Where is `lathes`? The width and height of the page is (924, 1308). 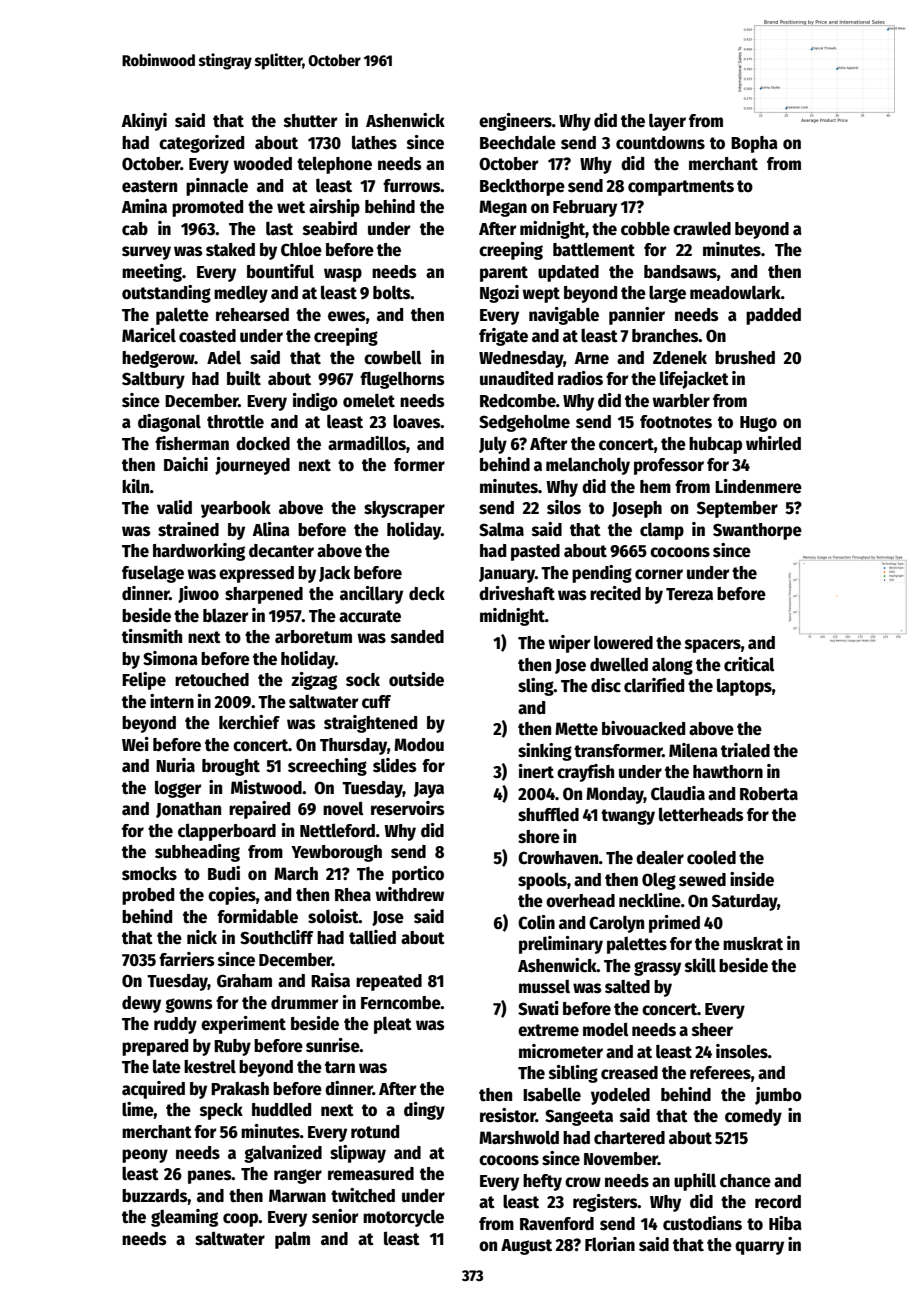 lathes is located at coordinates (374, 142).
